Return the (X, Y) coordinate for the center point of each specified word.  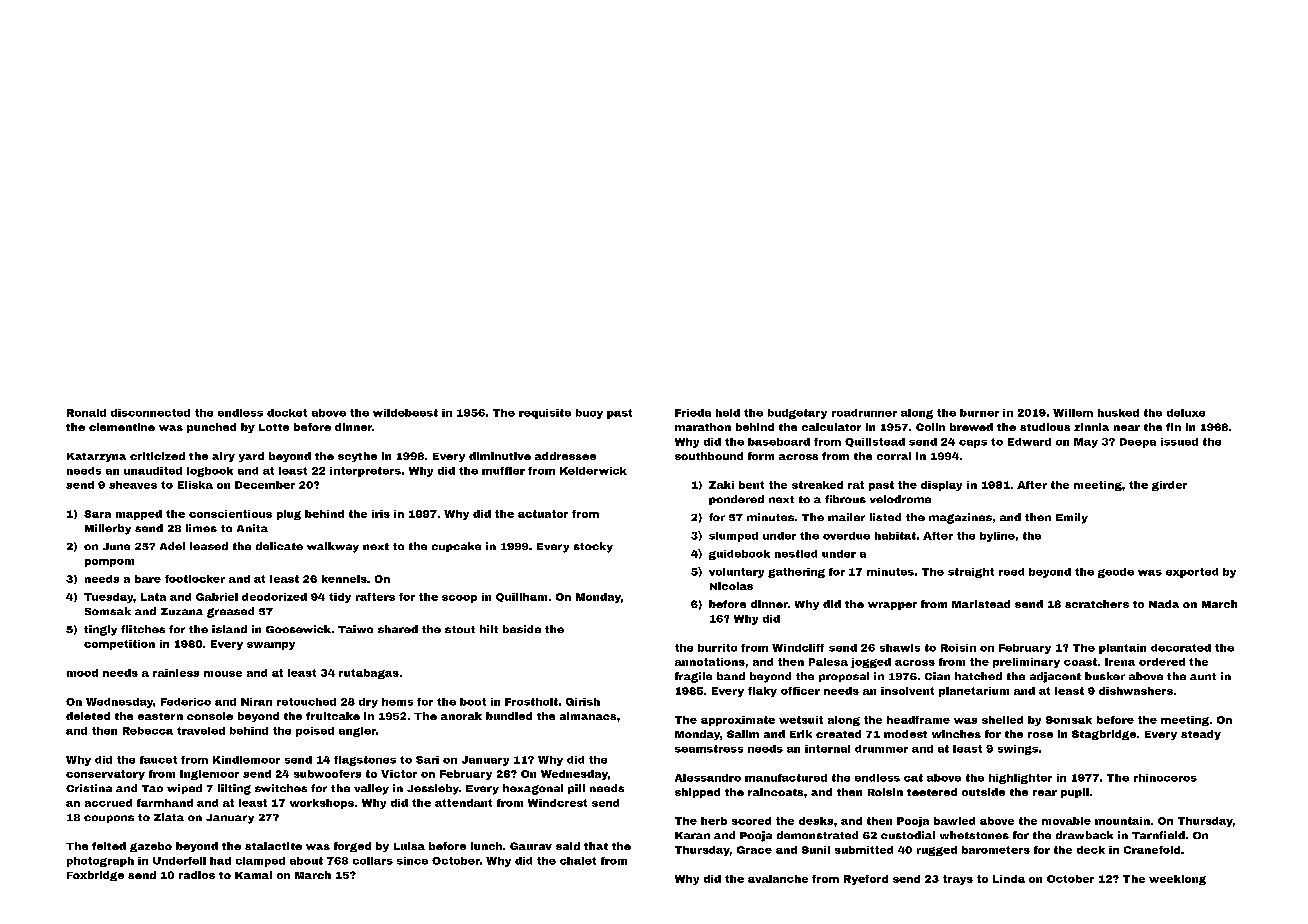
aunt (1203, 676)
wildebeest (405, 413)
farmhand (165, 803)
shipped (697, 793)
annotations (710, 662)
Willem (1073, 413)
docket (287, 413)
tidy (340, 598)
